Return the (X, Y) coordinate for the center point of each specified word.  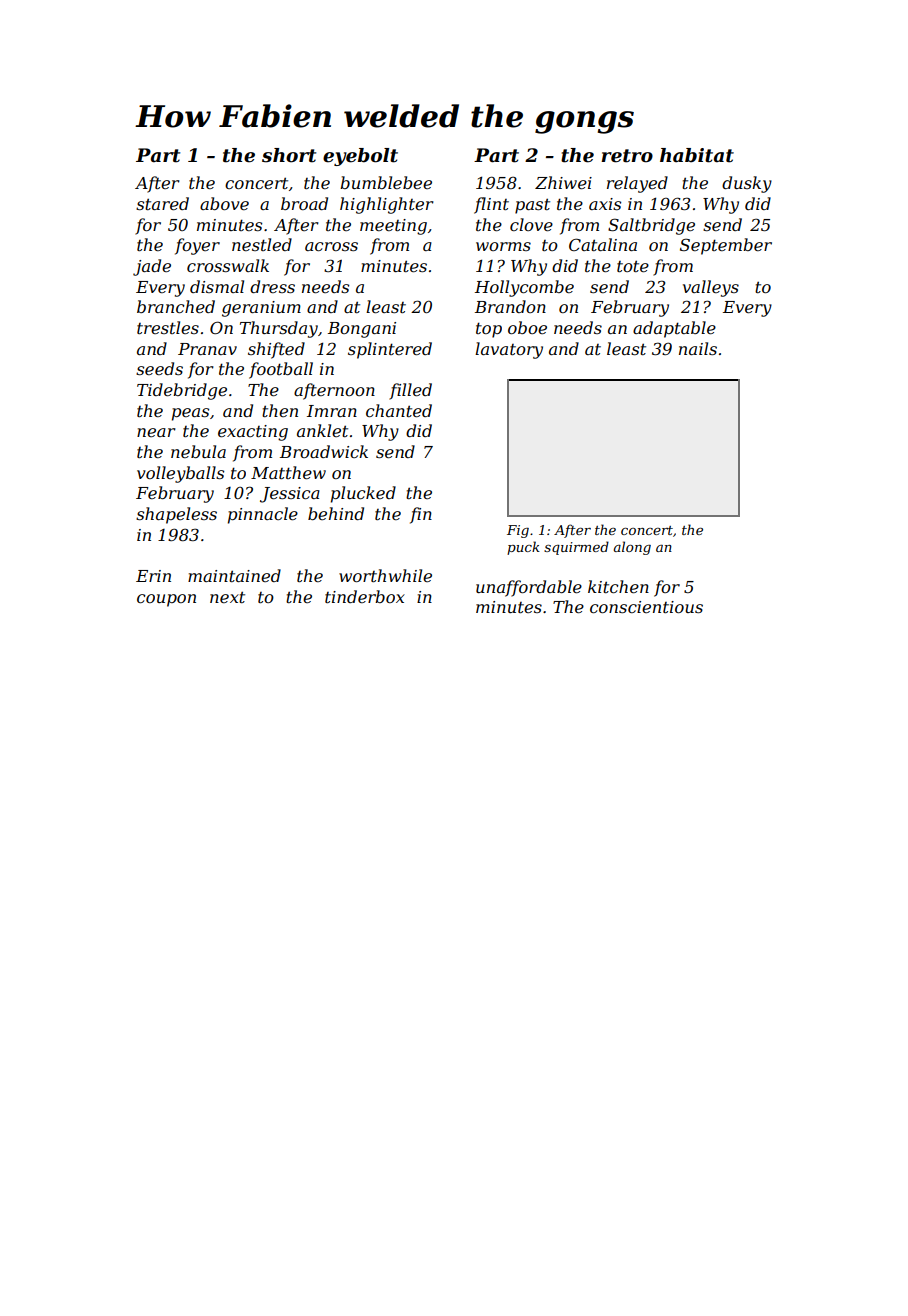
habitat (697, 155)
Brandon (510, 306)
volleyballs (180, 474)
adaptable (674, 329)
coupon (166, 600)
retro (627, 156)
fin (421, 515)
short (289, 155)
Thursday (279, 329)
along (632, 548)
